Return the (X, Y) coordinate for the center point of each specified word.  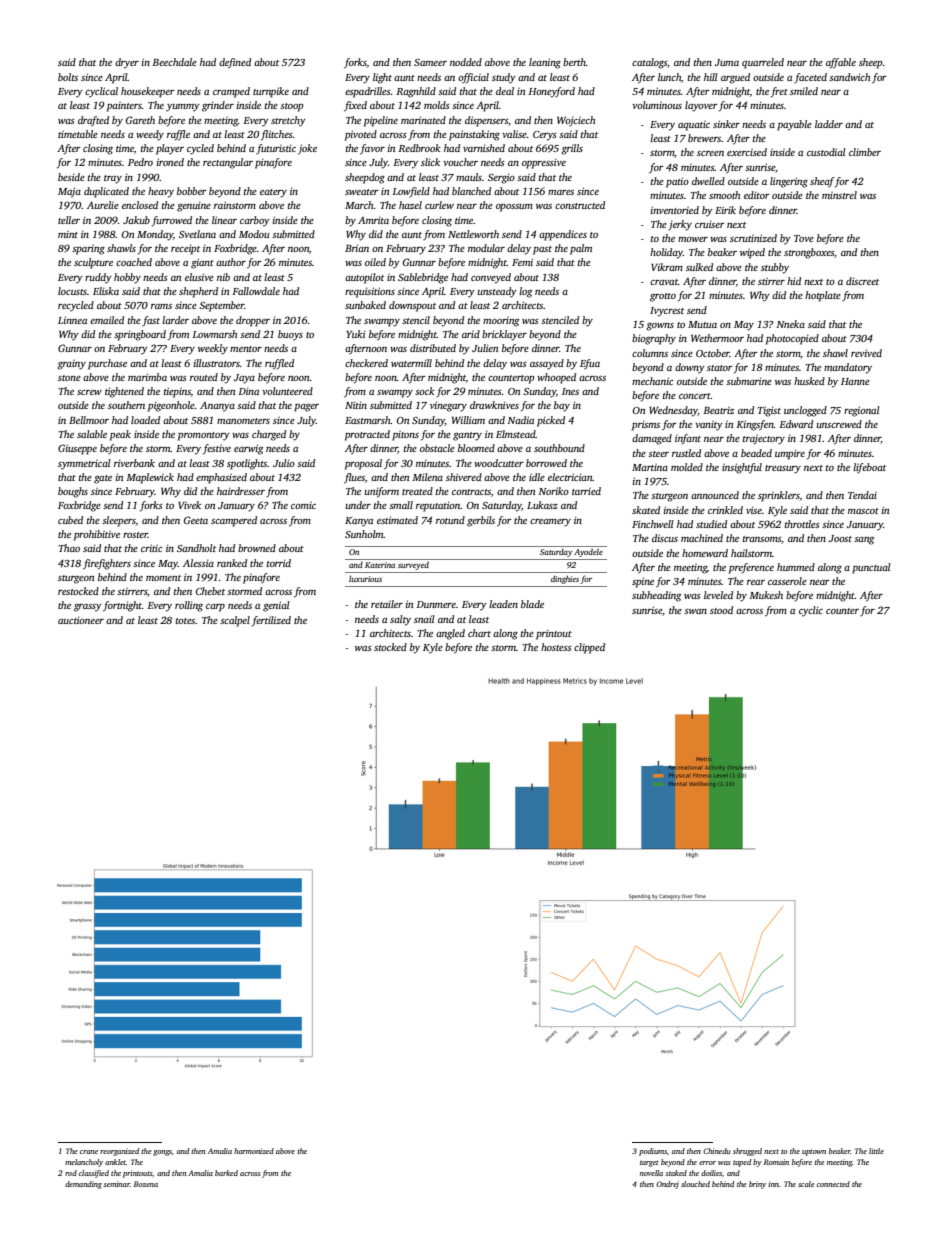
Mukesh (766, 595)
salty (400, 620)
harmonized (254, 1151)
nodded (466, 62)
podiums (653, 1152)
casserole (787, 581)
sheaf (822, 182)
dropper (253, 321)
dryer (127, 63)
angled (450, 634)
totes (185, 621)
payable (794, 125)
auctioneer (81, 620)
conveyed (491, 278)
